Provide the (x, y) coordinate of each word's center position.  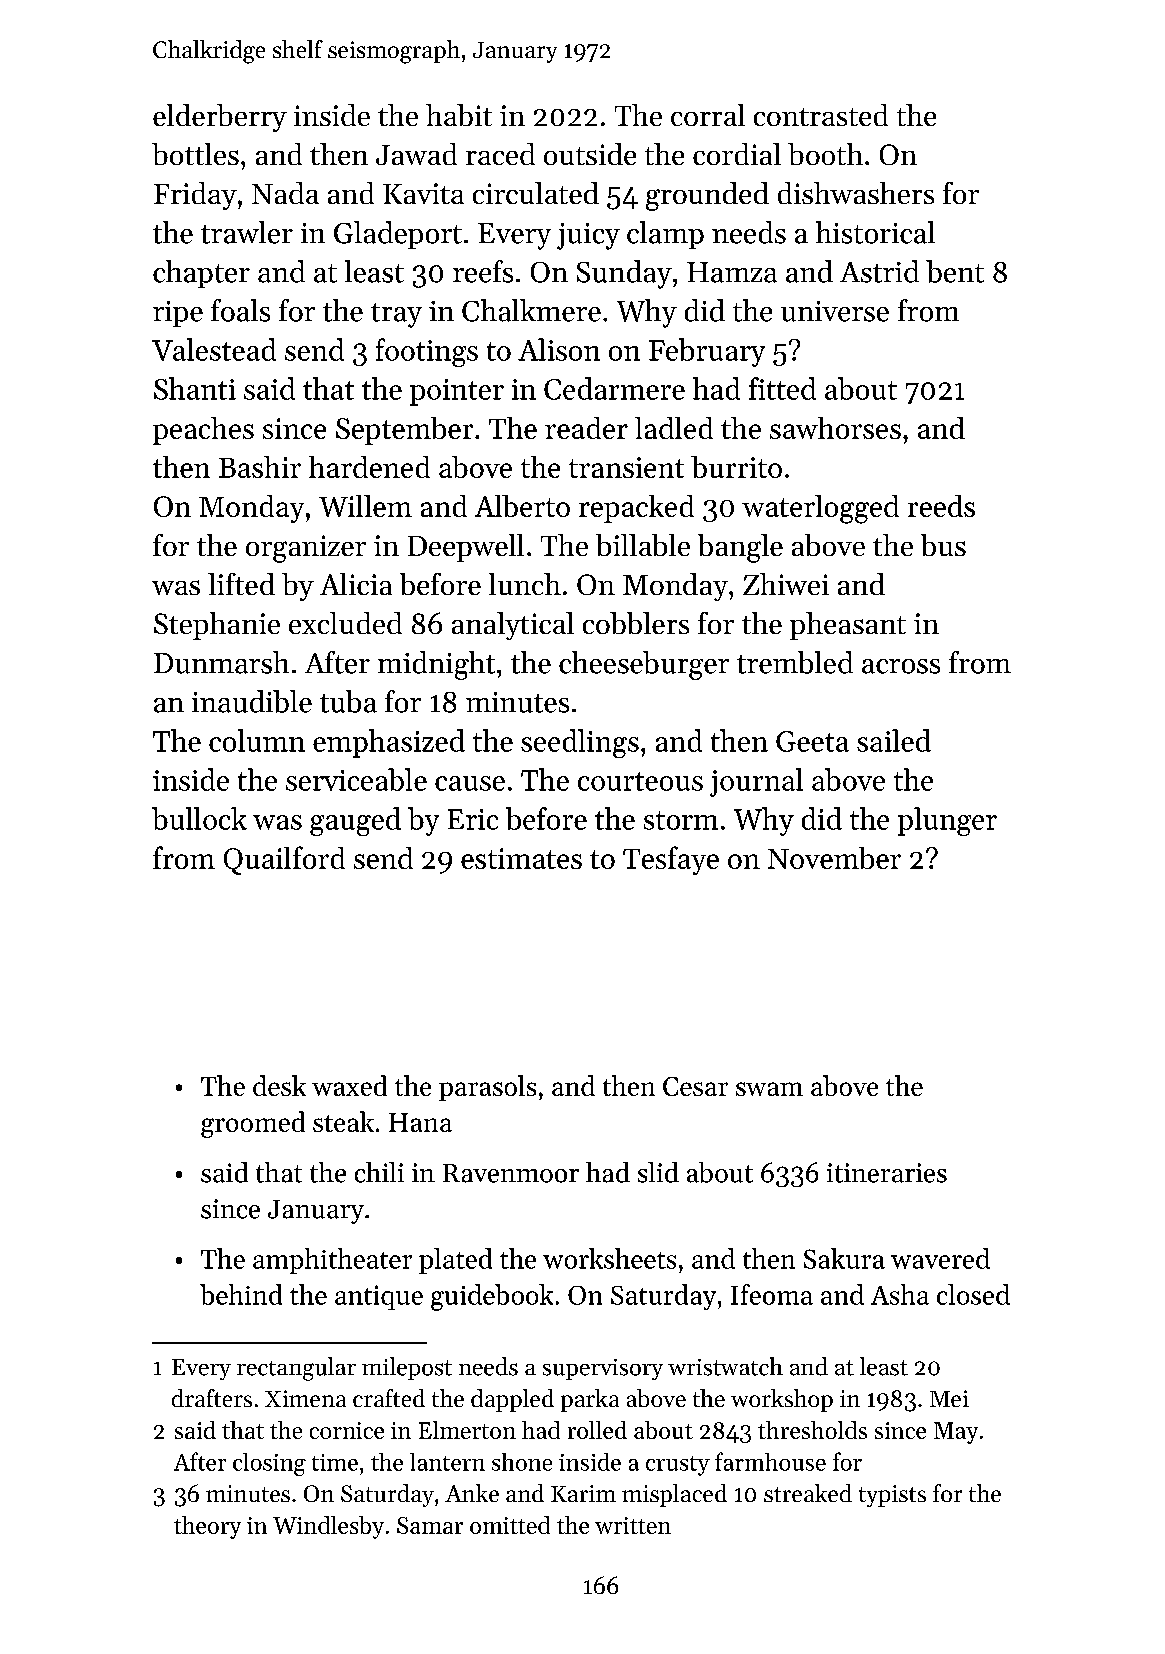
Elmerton (467, 1430)
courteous (640, 781)
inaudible (252, 701)
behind (241, 1294)
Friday (195, 196)
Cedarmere (614, 388)
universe (835, 311)
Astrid (879, 271)
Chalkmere (531, 310)
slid (658, 1172)
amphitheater (332, 1261)
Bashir (260, 467)
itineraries (887, 1173)
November (834, 858)
